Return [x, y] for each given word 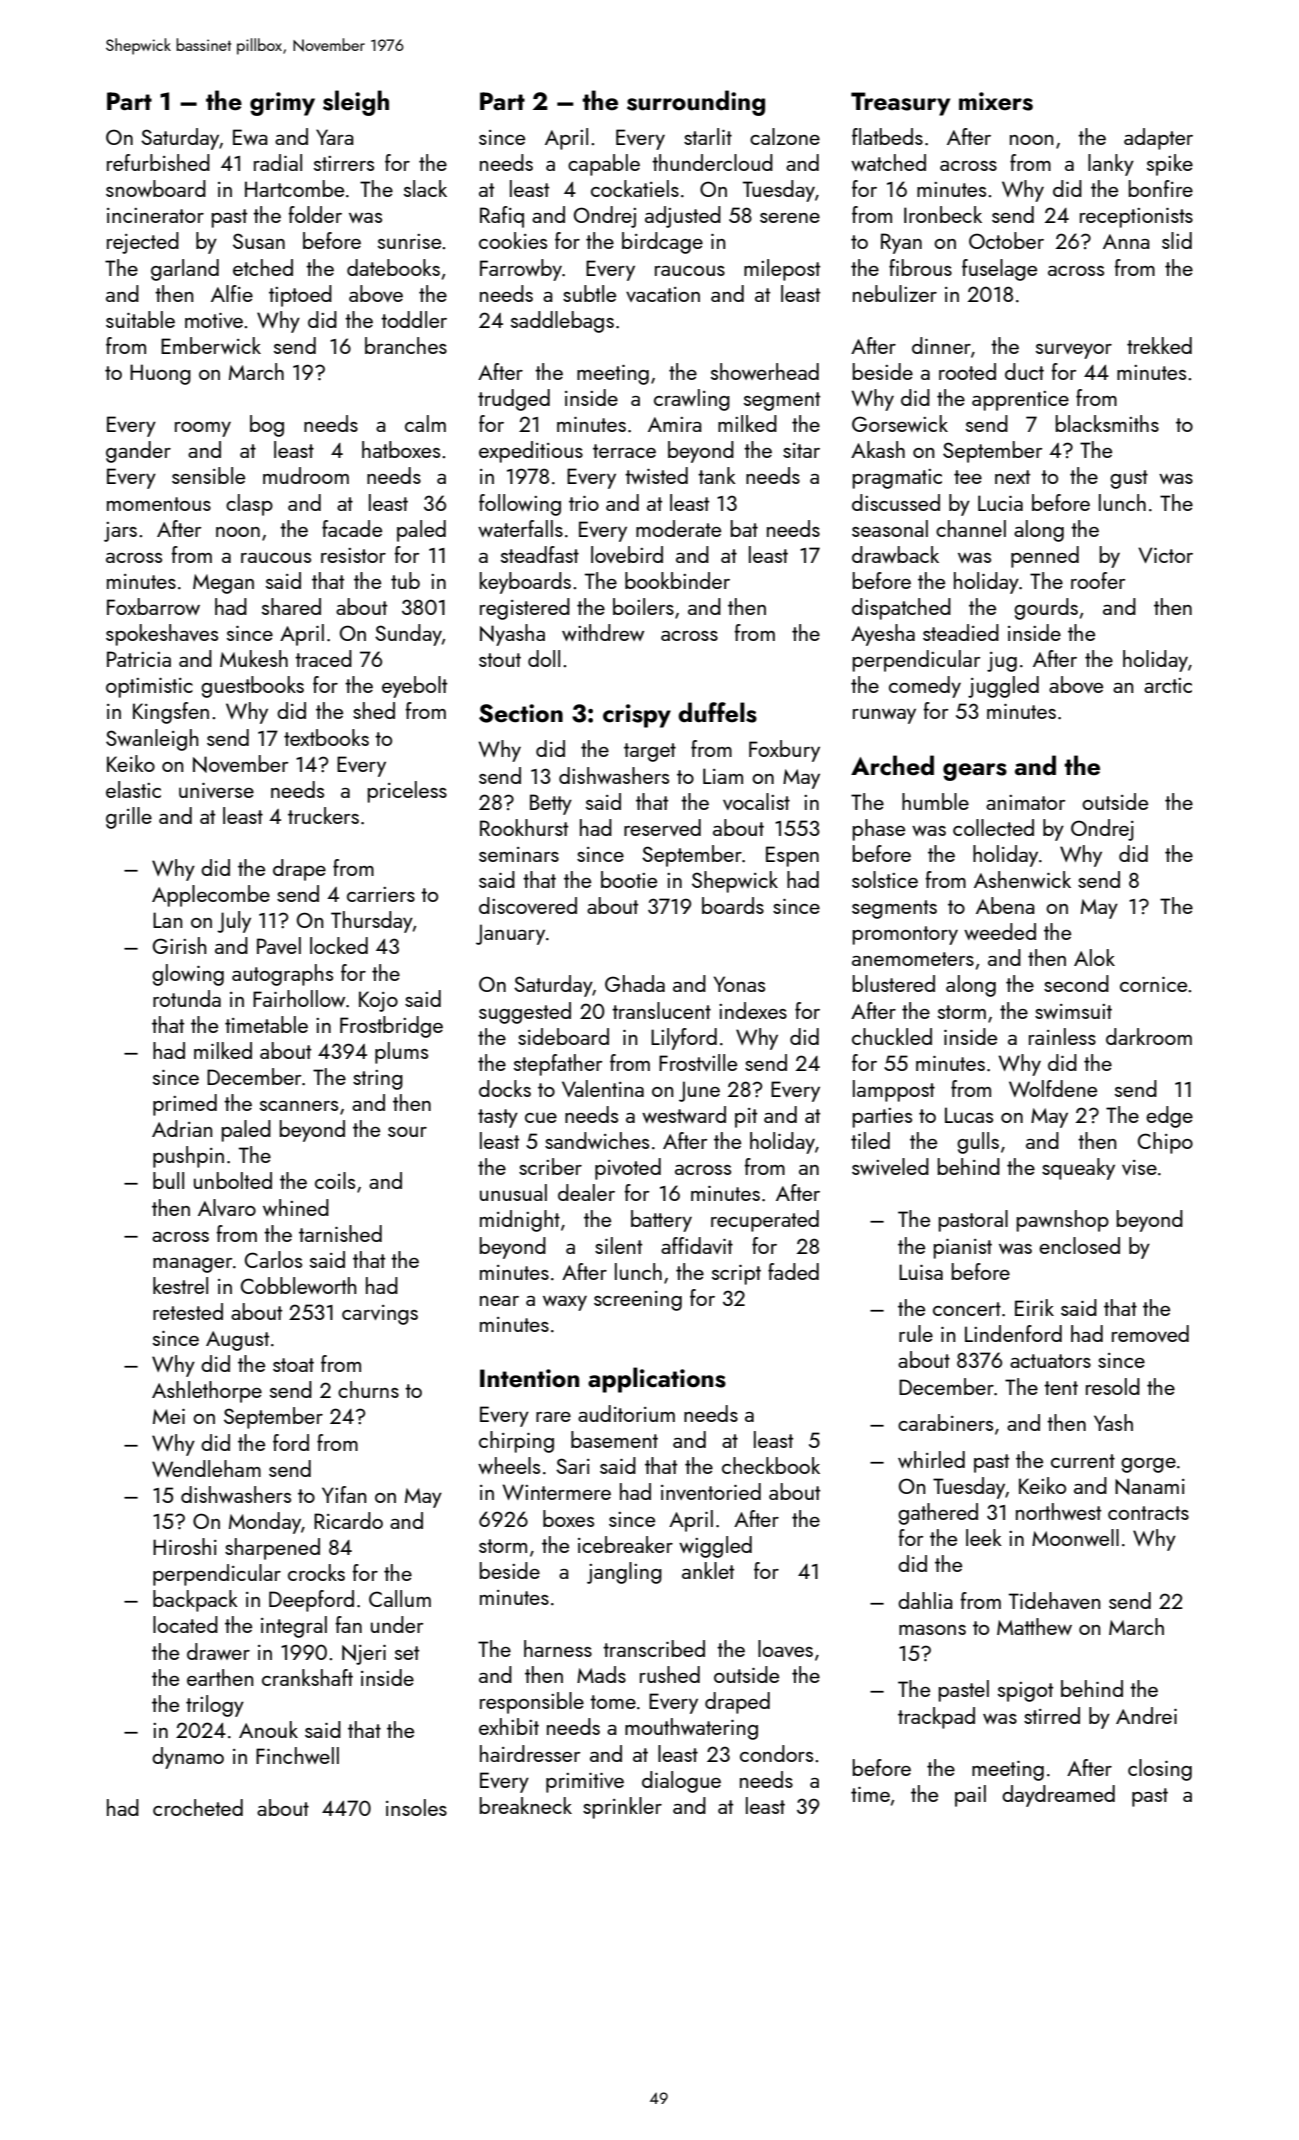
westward [684, 1114]
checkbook [771, 1465]
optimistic [149, 688]
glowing [188, 975]
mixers [996, 101]
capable [604, 165]
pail [970, 1796]
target [650, 752]
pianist [963, 1249]
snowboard [156, 188]
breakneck [526, 1805]
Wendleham [206, 1468]
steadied [961, 632]
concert [967, 1309]
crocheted [198, 1807]
